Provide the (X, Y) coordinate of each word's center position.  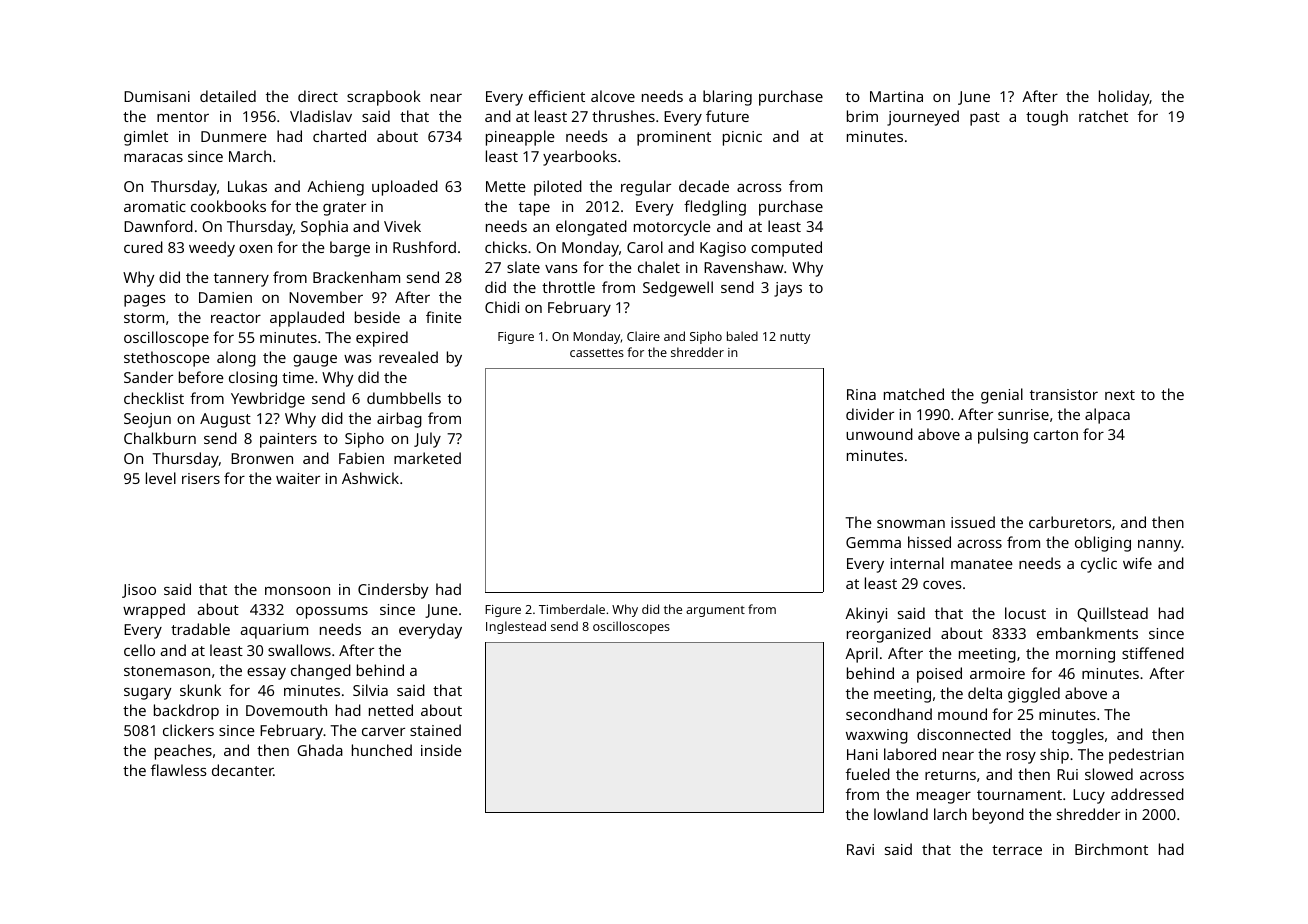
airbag (399, 420)
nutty (795, 338)
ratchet (1103, 116)
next (1120, 395)
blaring (727, 98)
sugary (147, 694)
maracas (153, 158)
